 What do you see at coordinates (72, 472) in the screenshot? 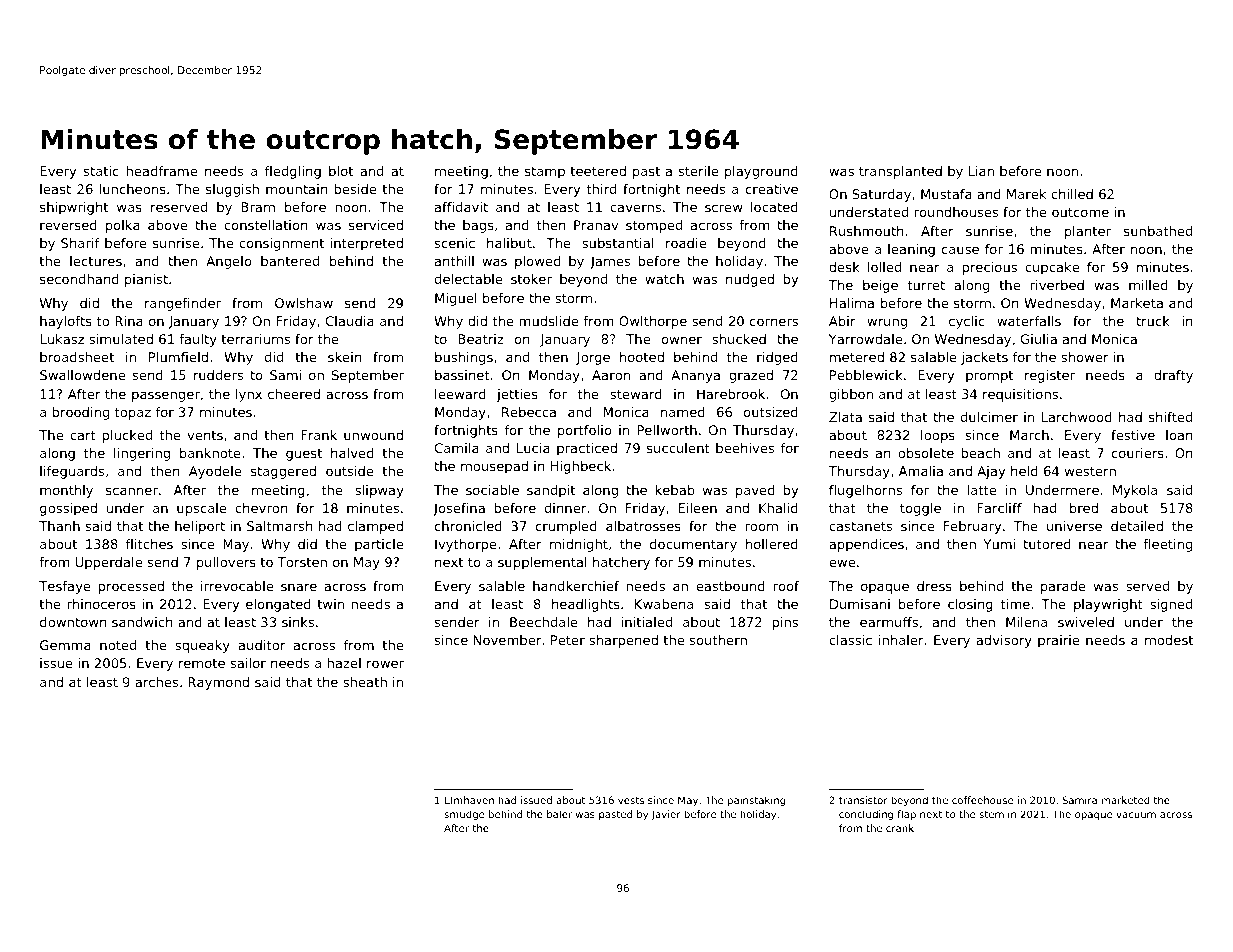
I see `lifeguards` at bounding box center [72, 472].
